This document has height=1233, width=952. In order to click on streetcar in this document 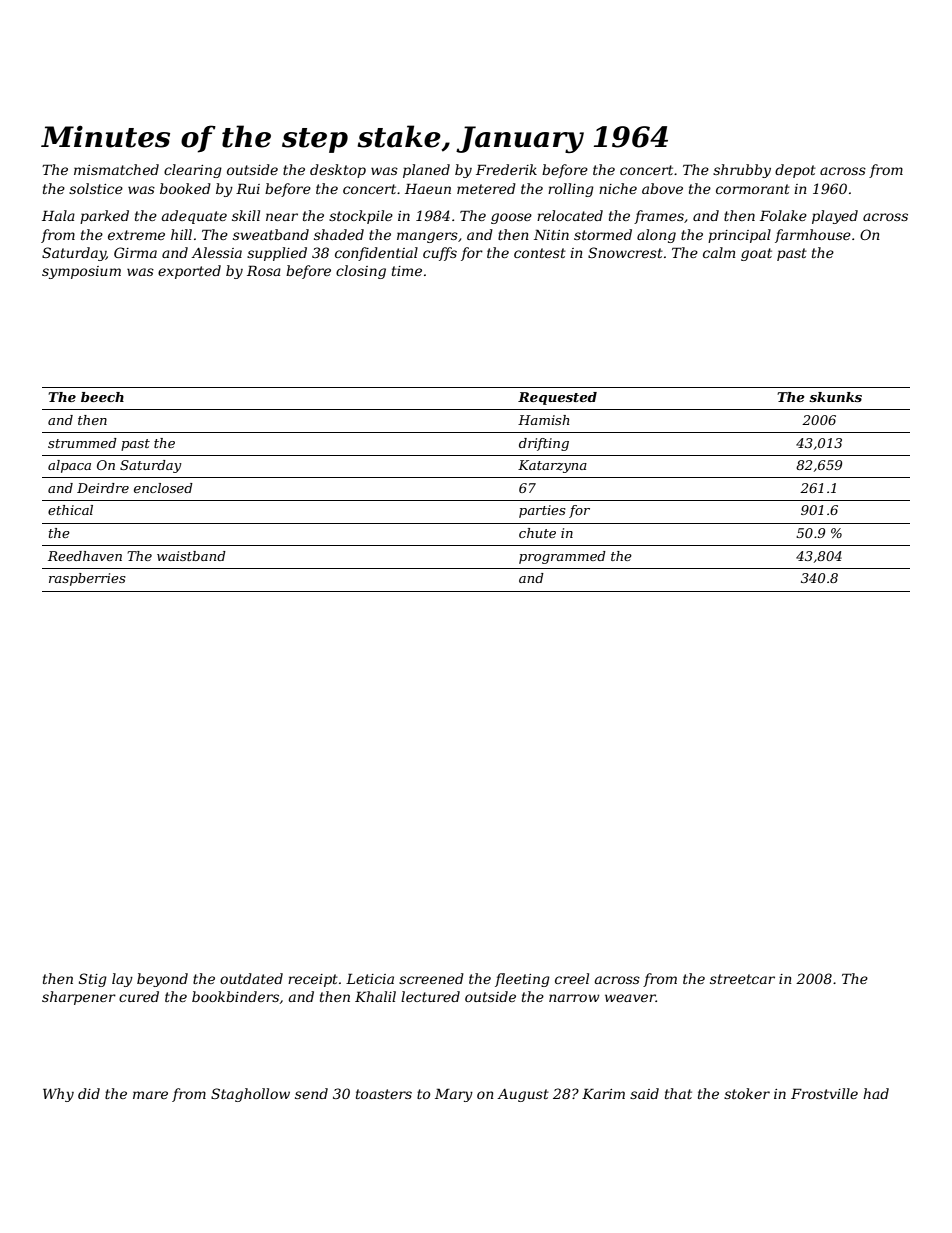, I will do `click(742, 979)`.
